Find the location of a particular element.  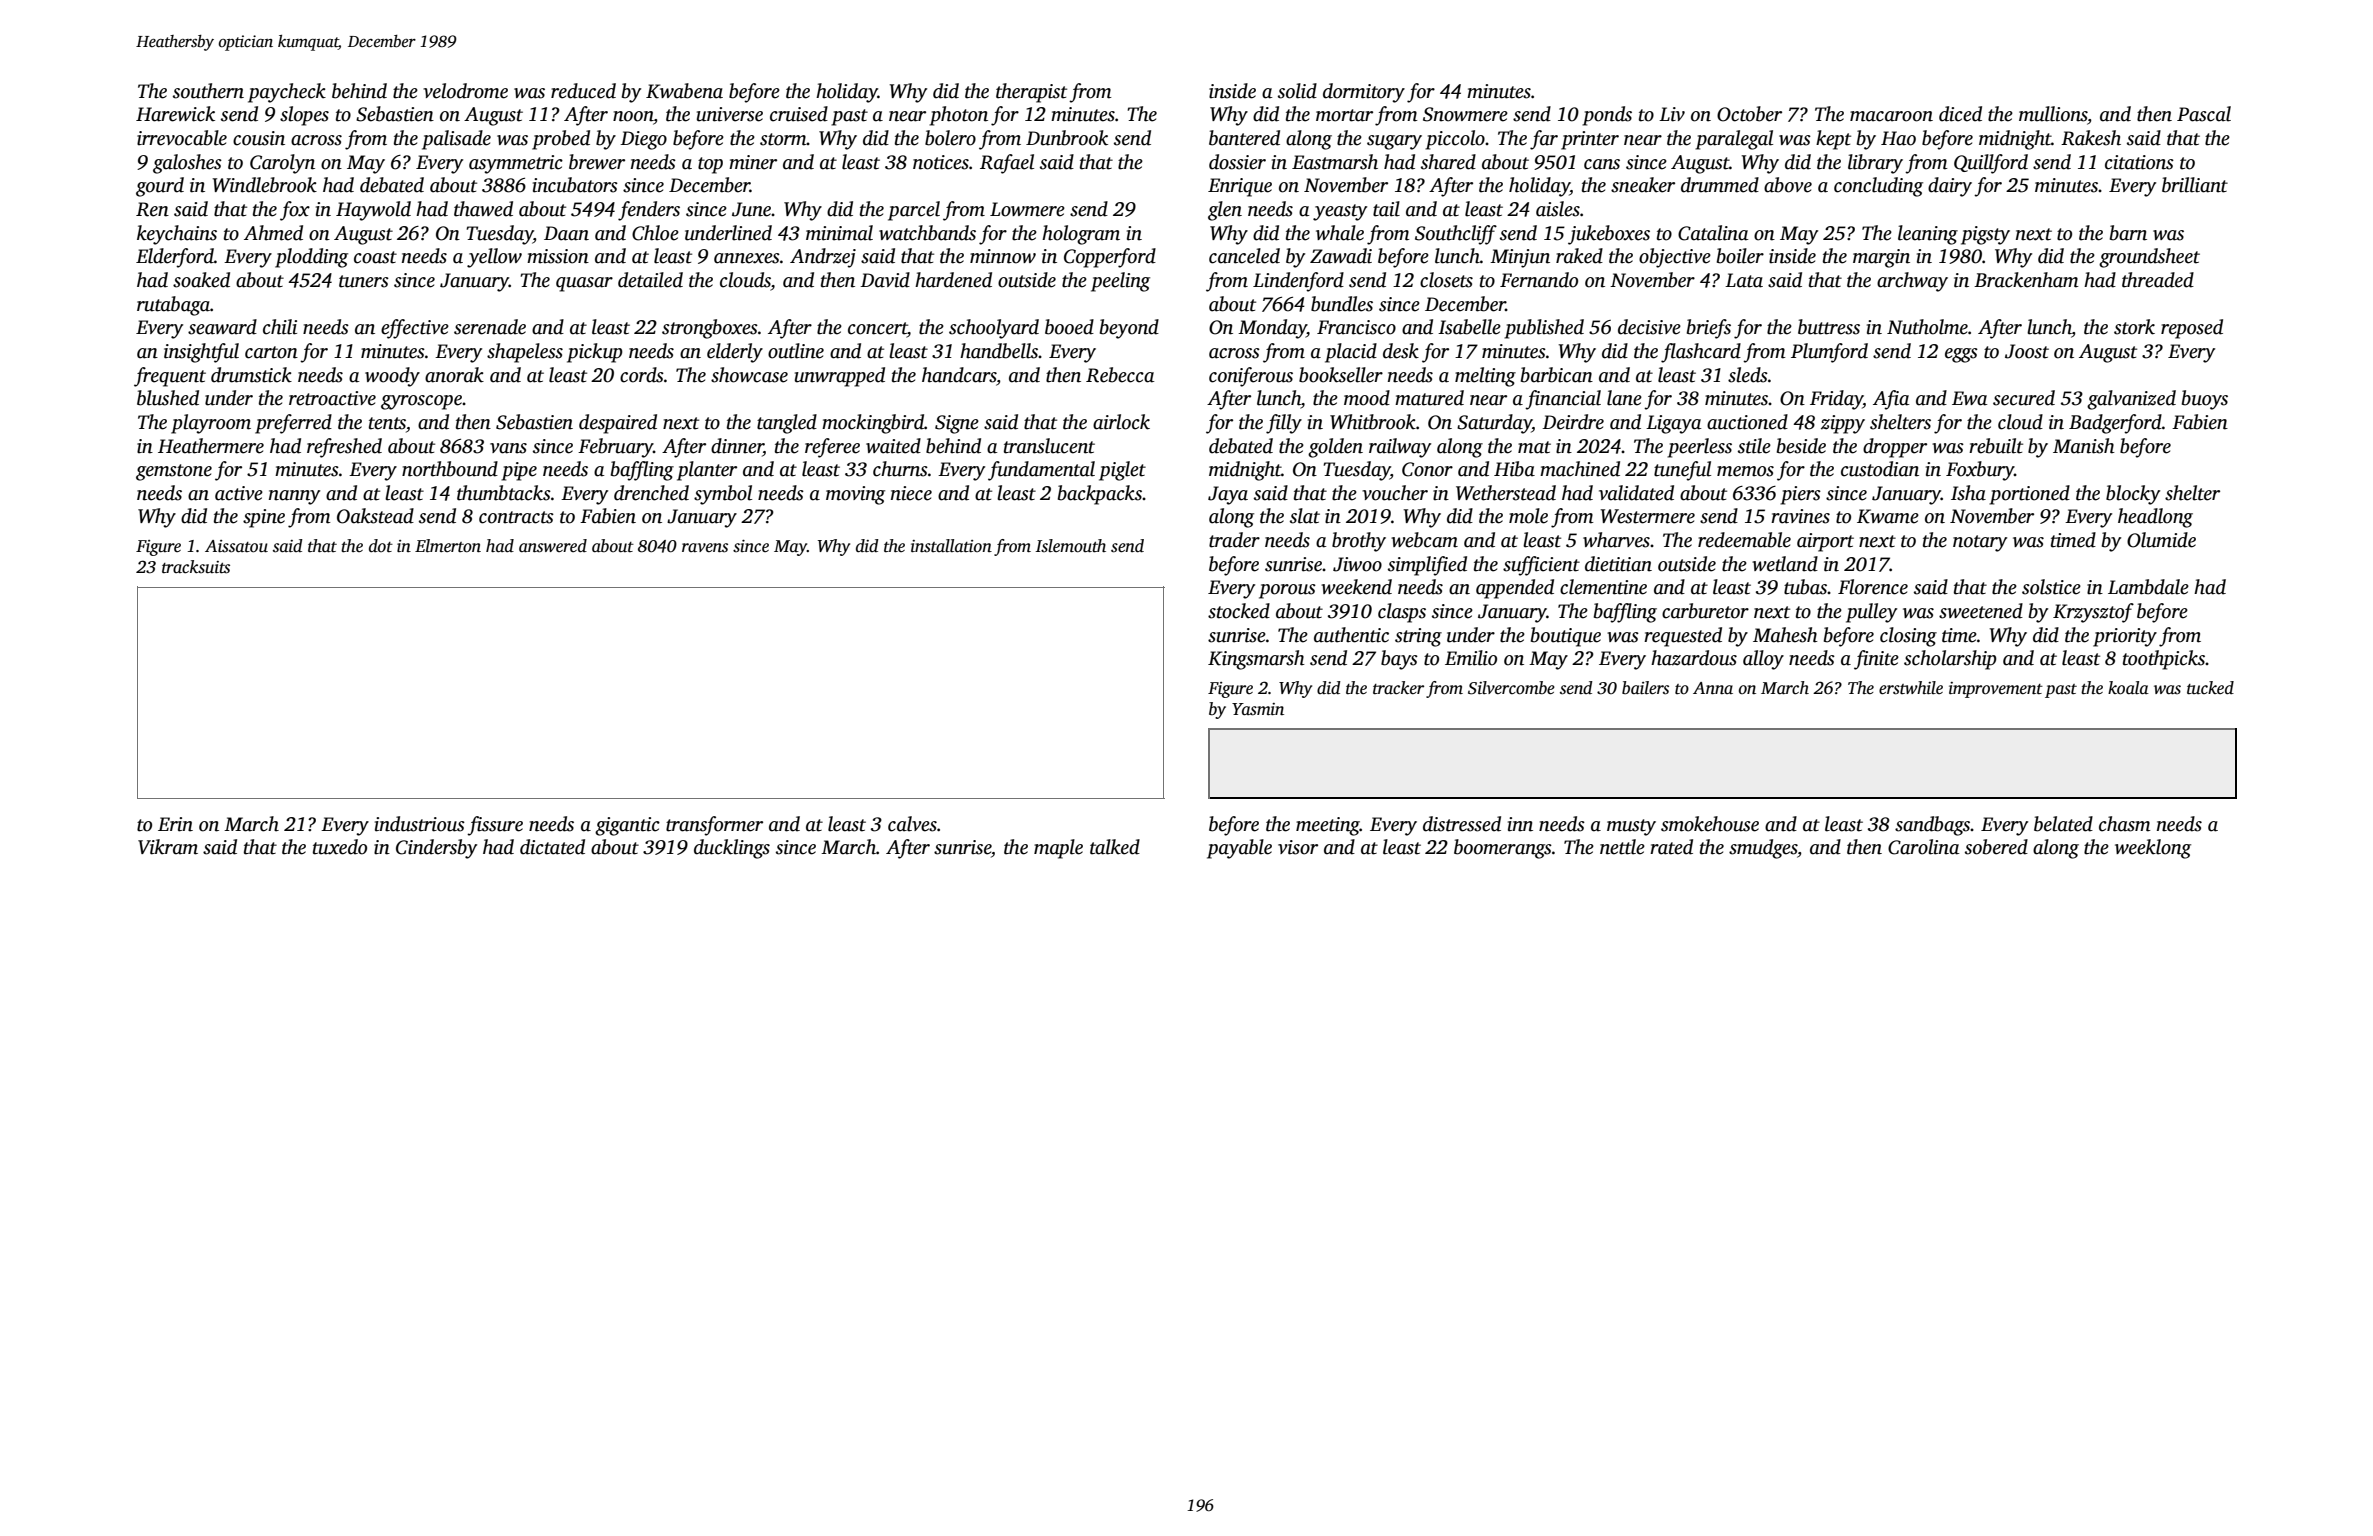

rutabaga is located at coordinates (173, 306).
